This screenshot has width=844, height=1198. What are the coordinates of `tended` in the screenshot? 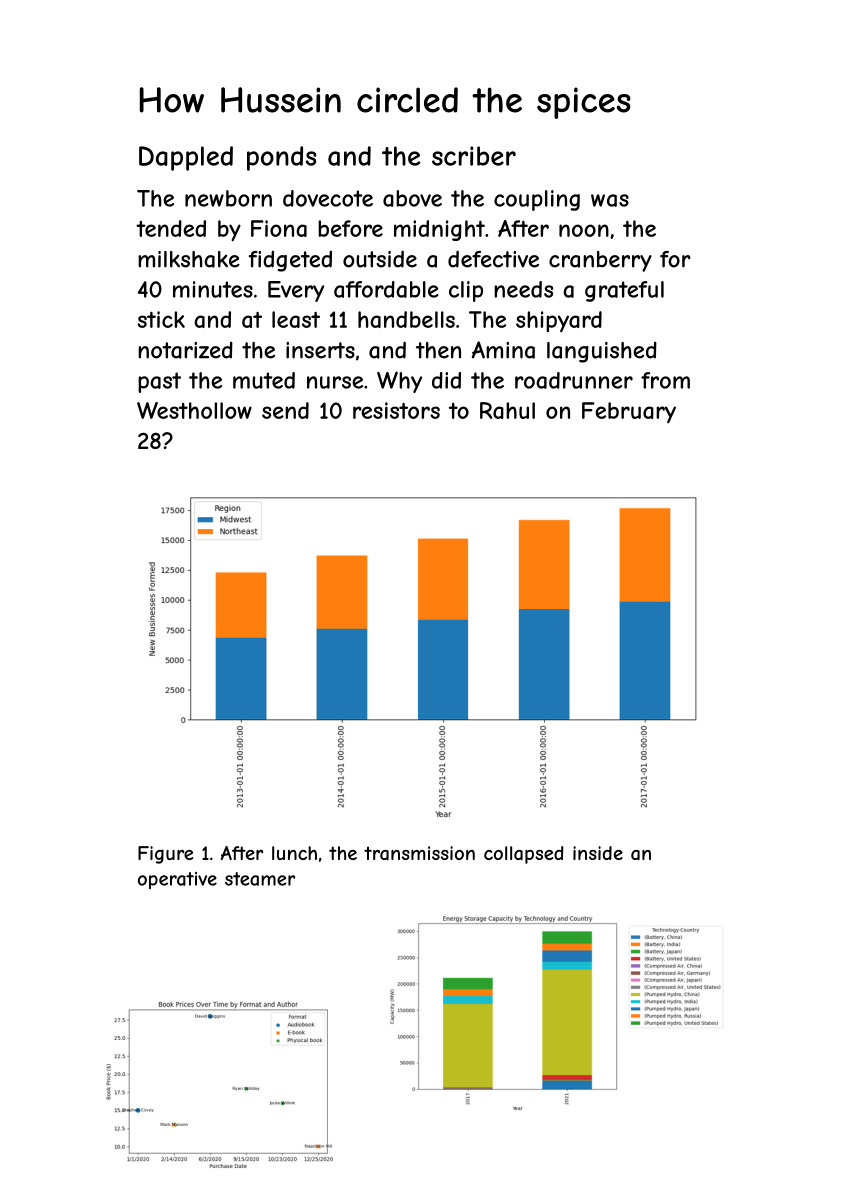 It's located at (171, 228).
